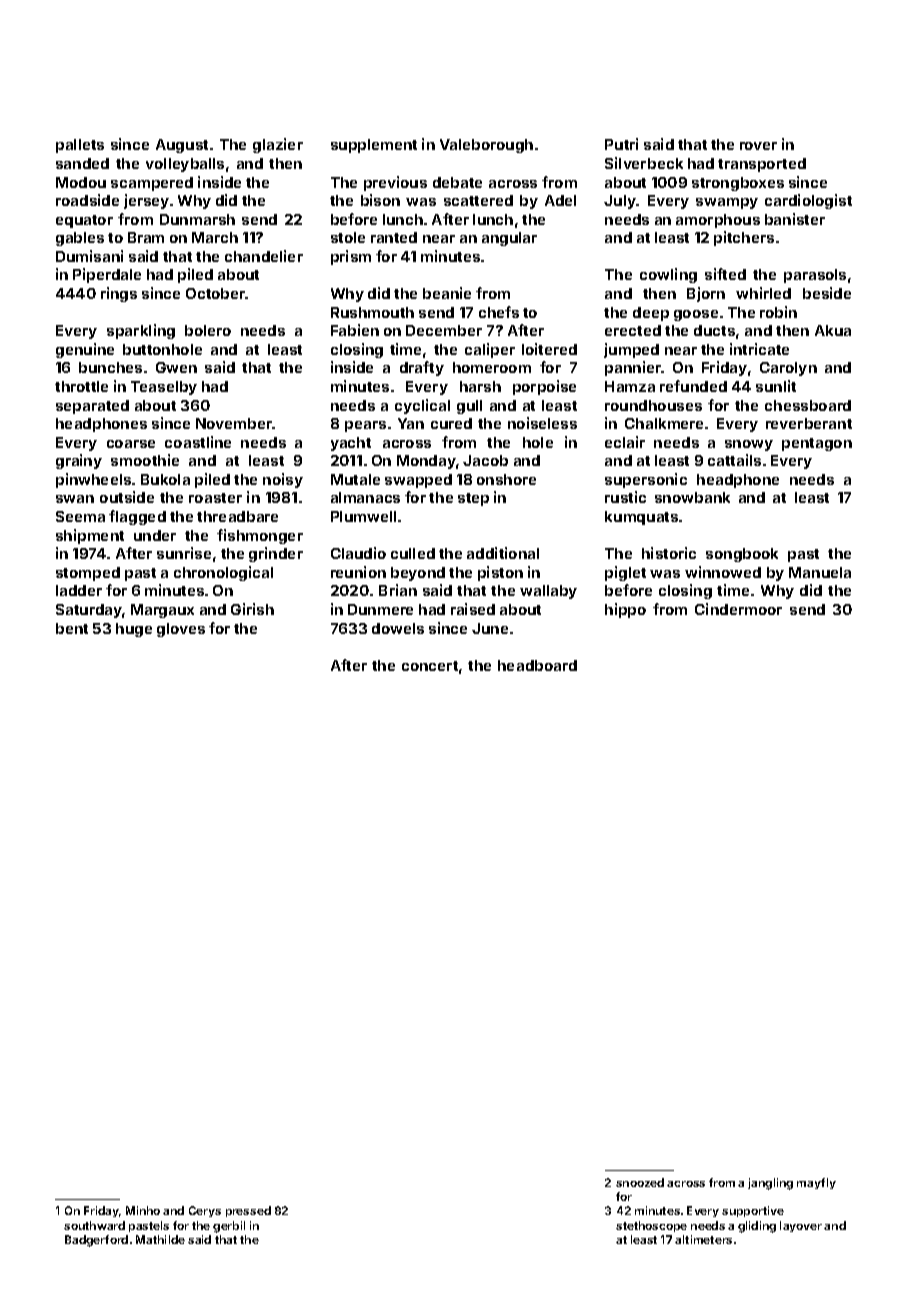  Describe the element at coordinates (430, 666) in the image. I see `concert` at that location.
